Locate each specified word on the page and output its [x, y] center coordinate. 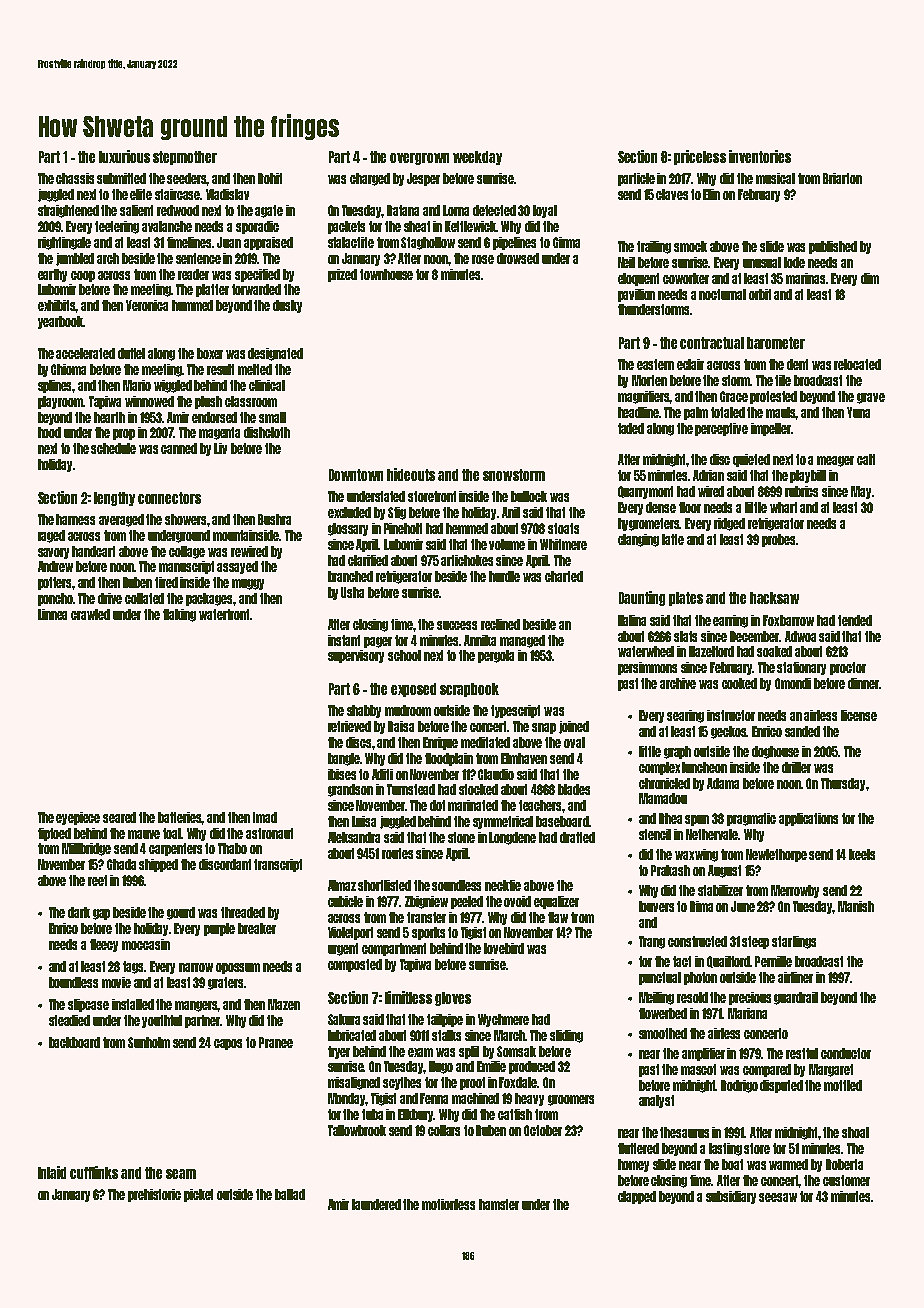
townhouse [386, 274]
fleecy [104, 945]
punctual [660, 978]
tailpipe [445, 1020]
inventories [760, 156]
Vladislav [227, 194]
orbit [760, 294]
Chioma [68, 369]
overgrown [419, 159]
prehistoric [154, 1195]
